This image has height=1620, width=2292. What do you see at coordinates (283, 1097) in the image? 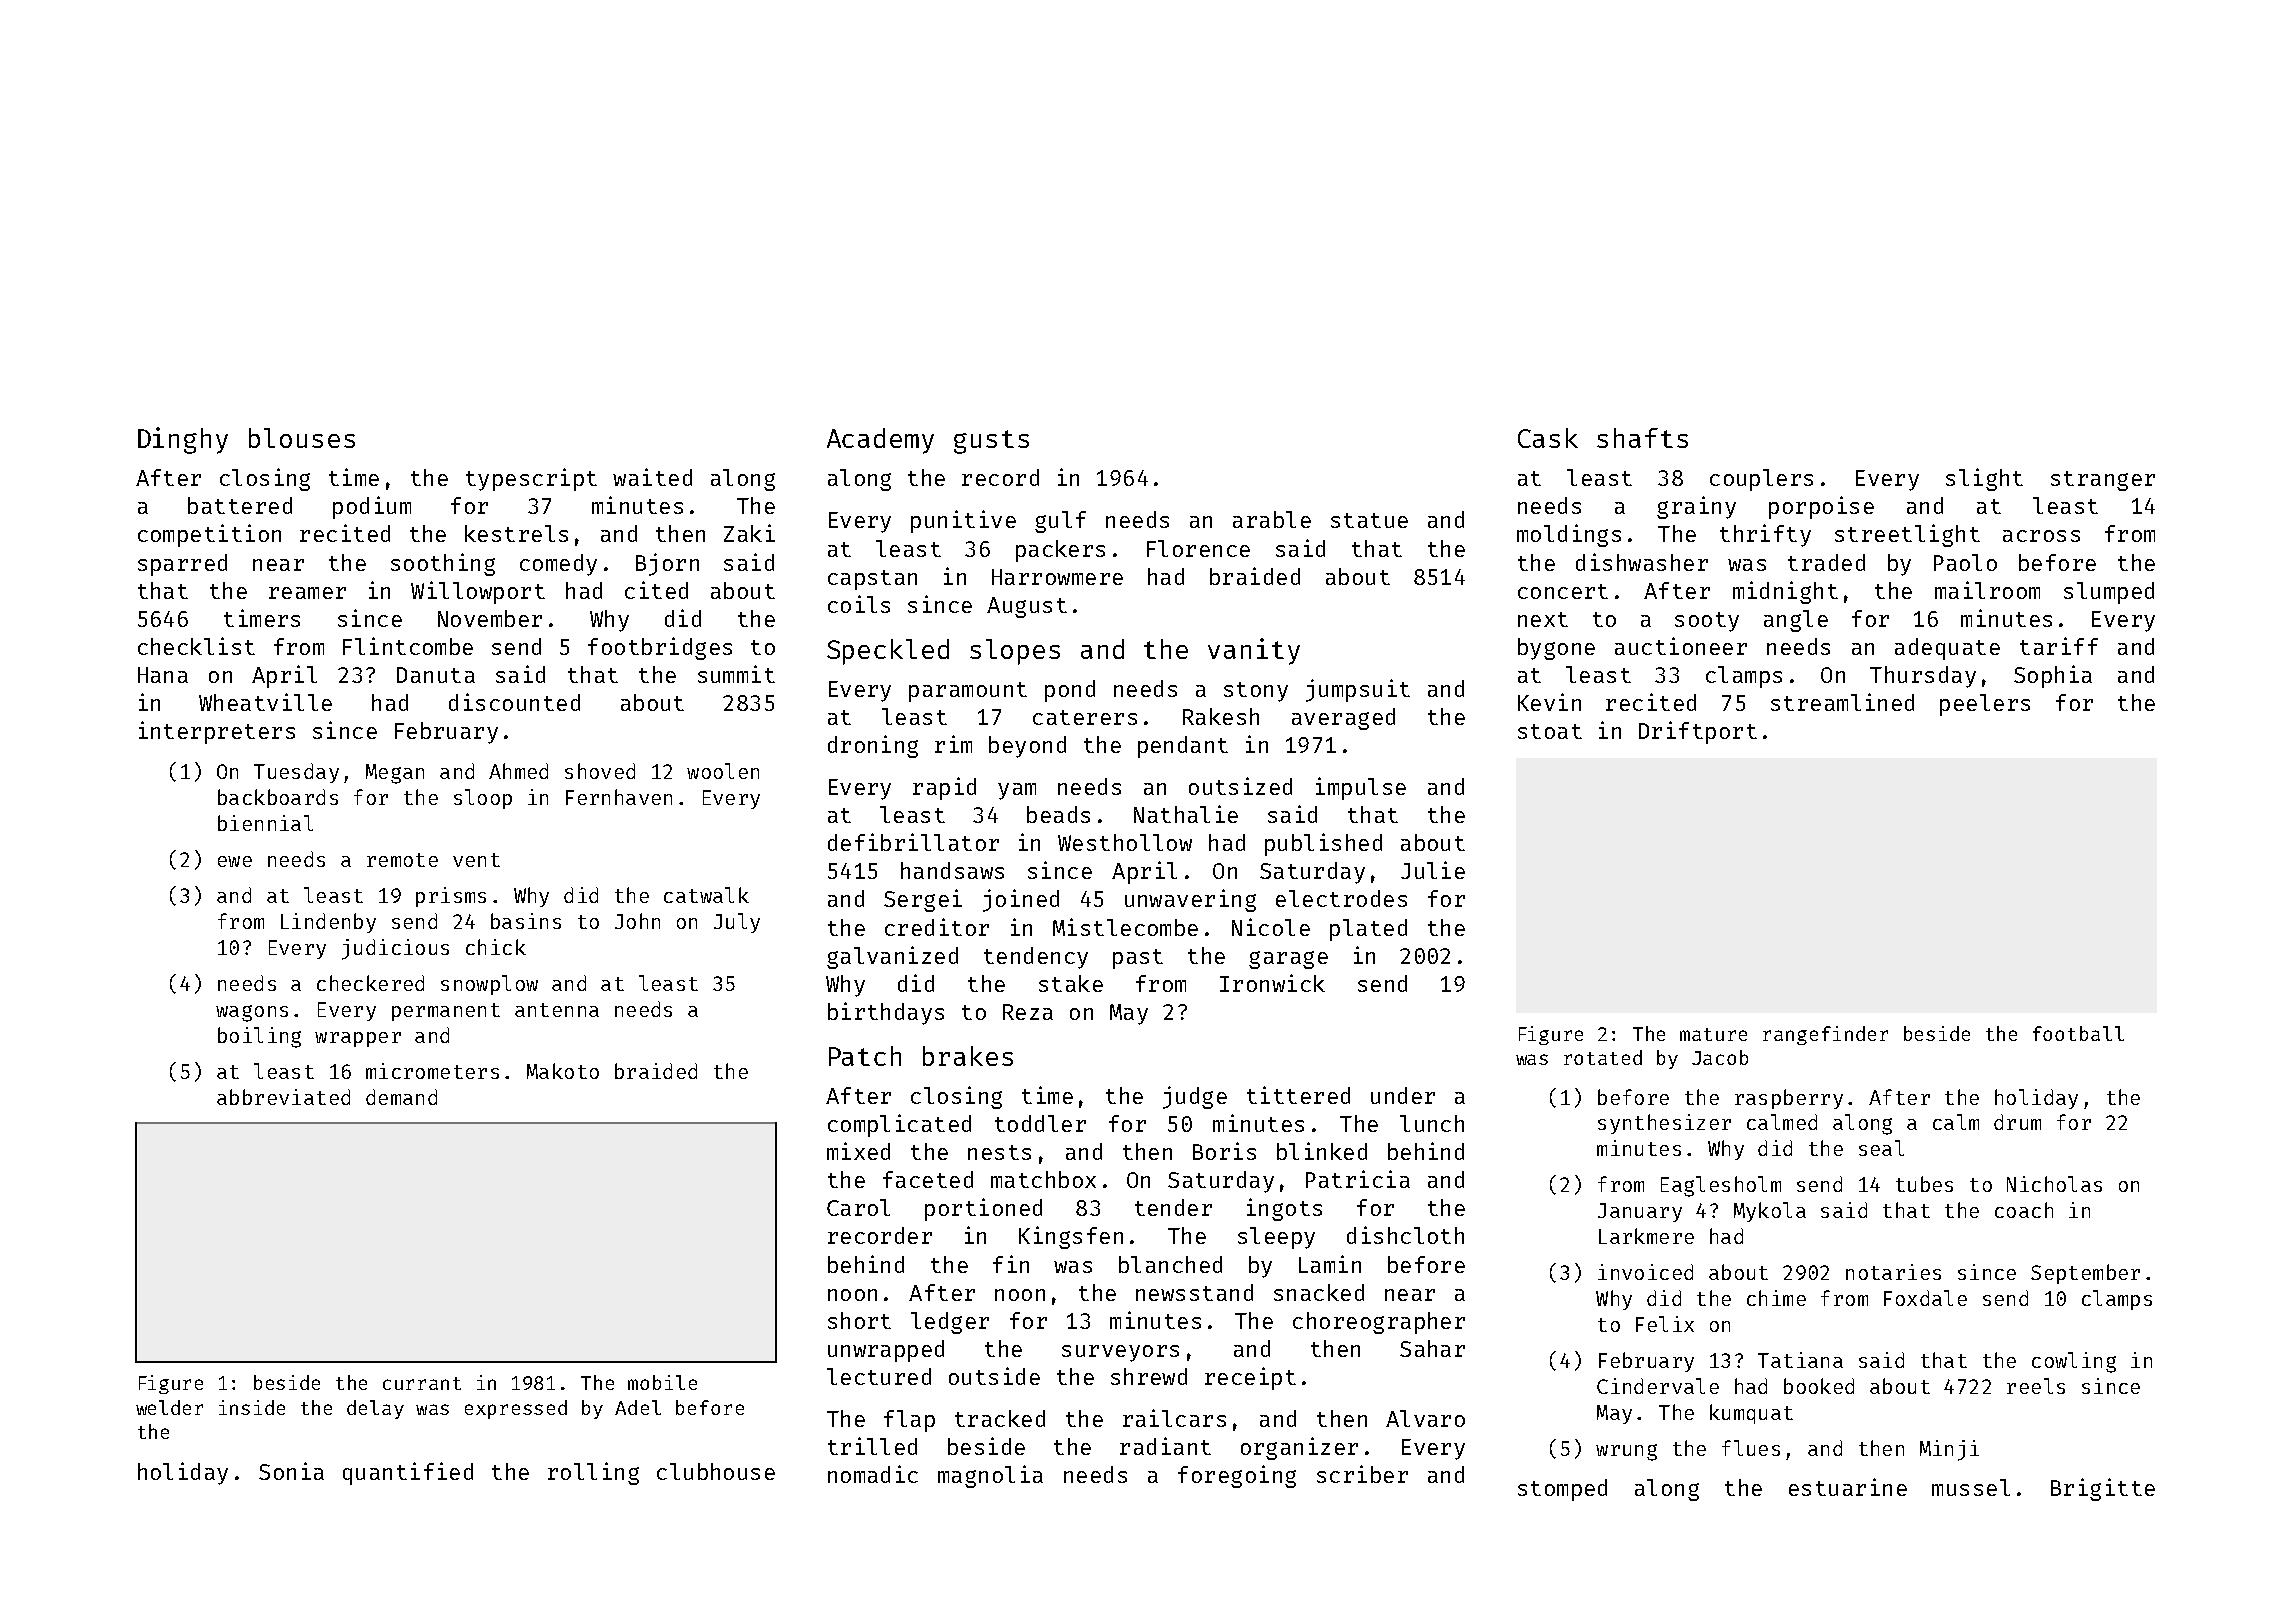
I see `abbreviated` at bounding box center [283, 1097].
